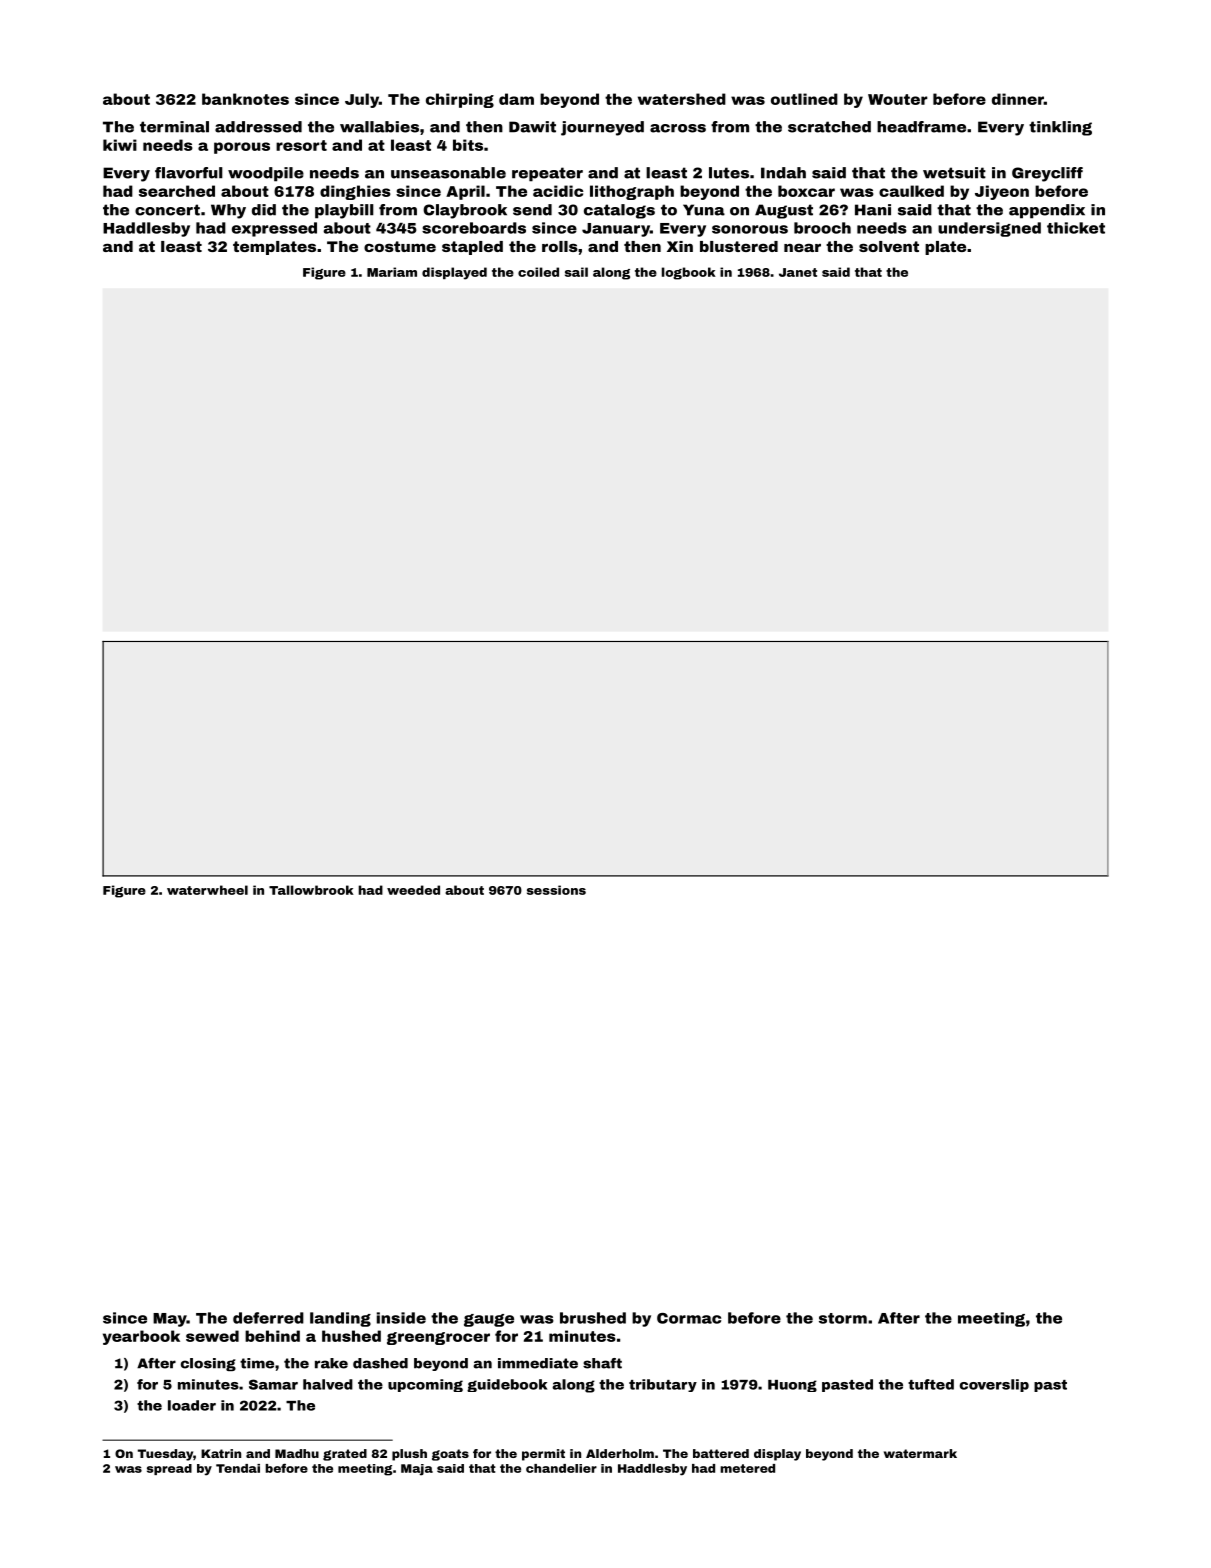 This page has width=1211, height=1568. What do you see at coordinates (898, 99) in the page?
I see `Wouter` at bounding box center [898, 99].
